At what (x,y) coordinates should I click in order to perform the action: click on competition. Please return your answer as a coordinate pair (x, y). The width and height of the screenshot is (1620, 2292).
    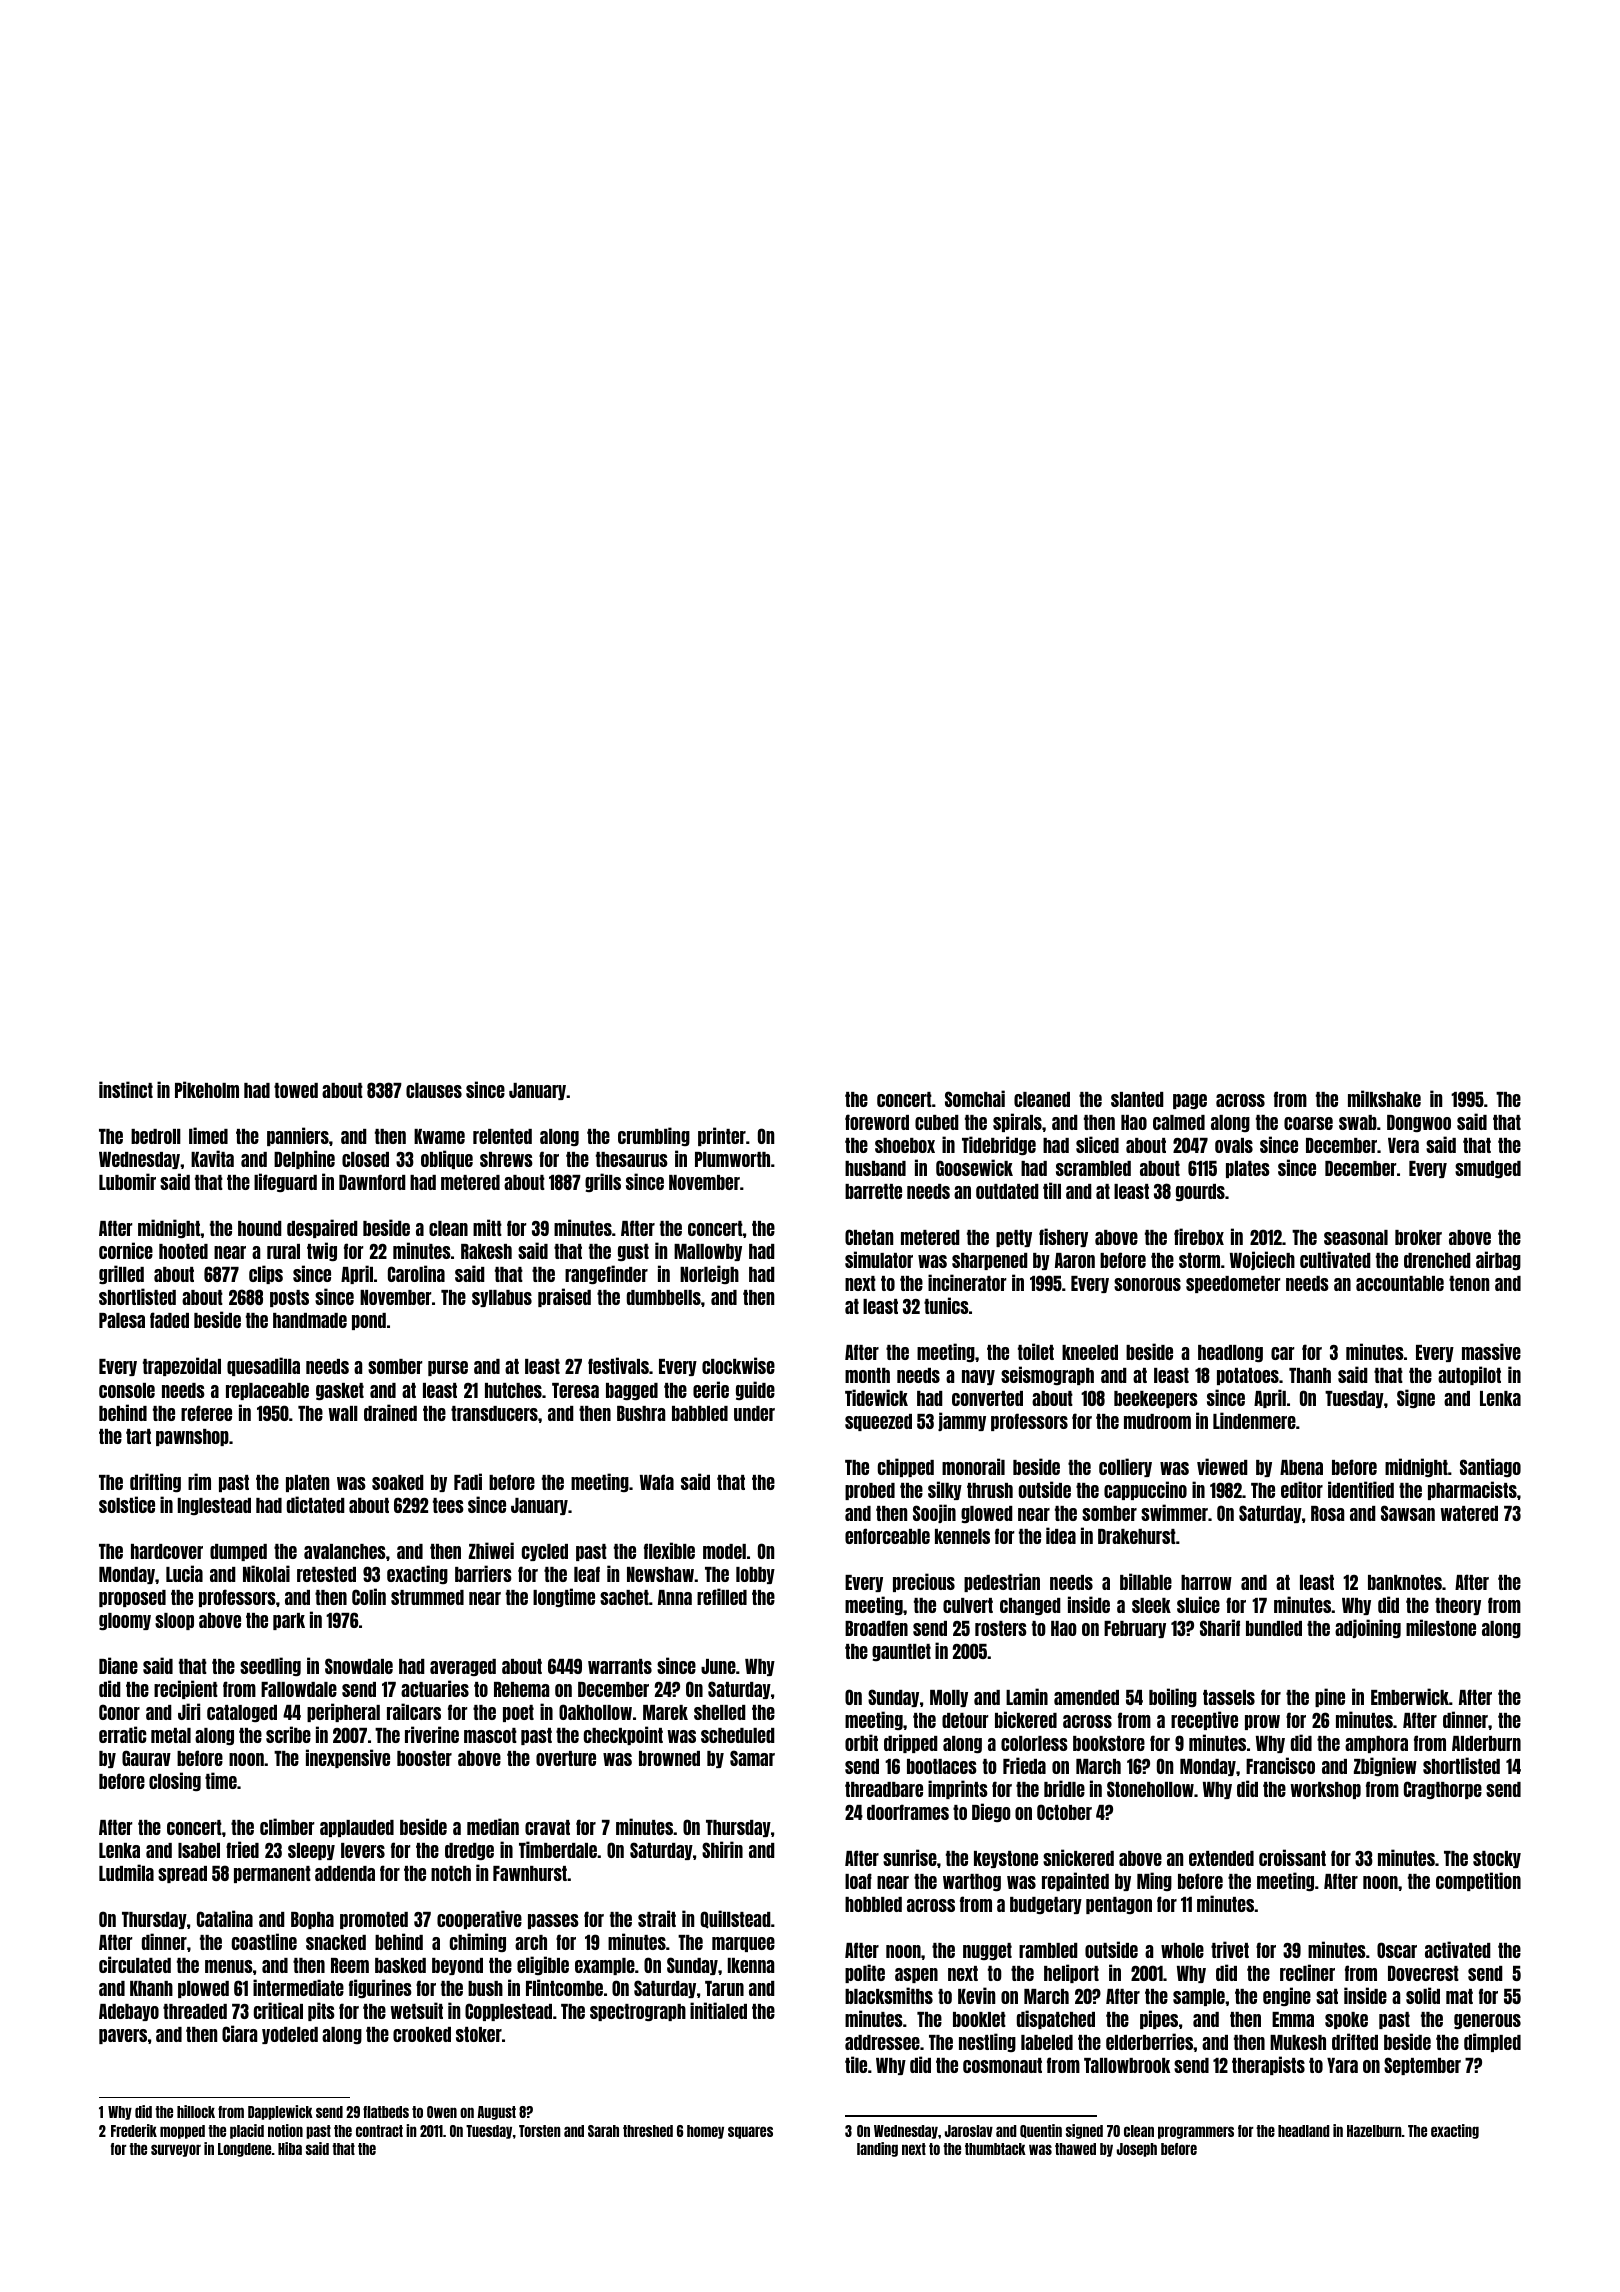
    Looking at the image, I should click on (1478, 1881).
